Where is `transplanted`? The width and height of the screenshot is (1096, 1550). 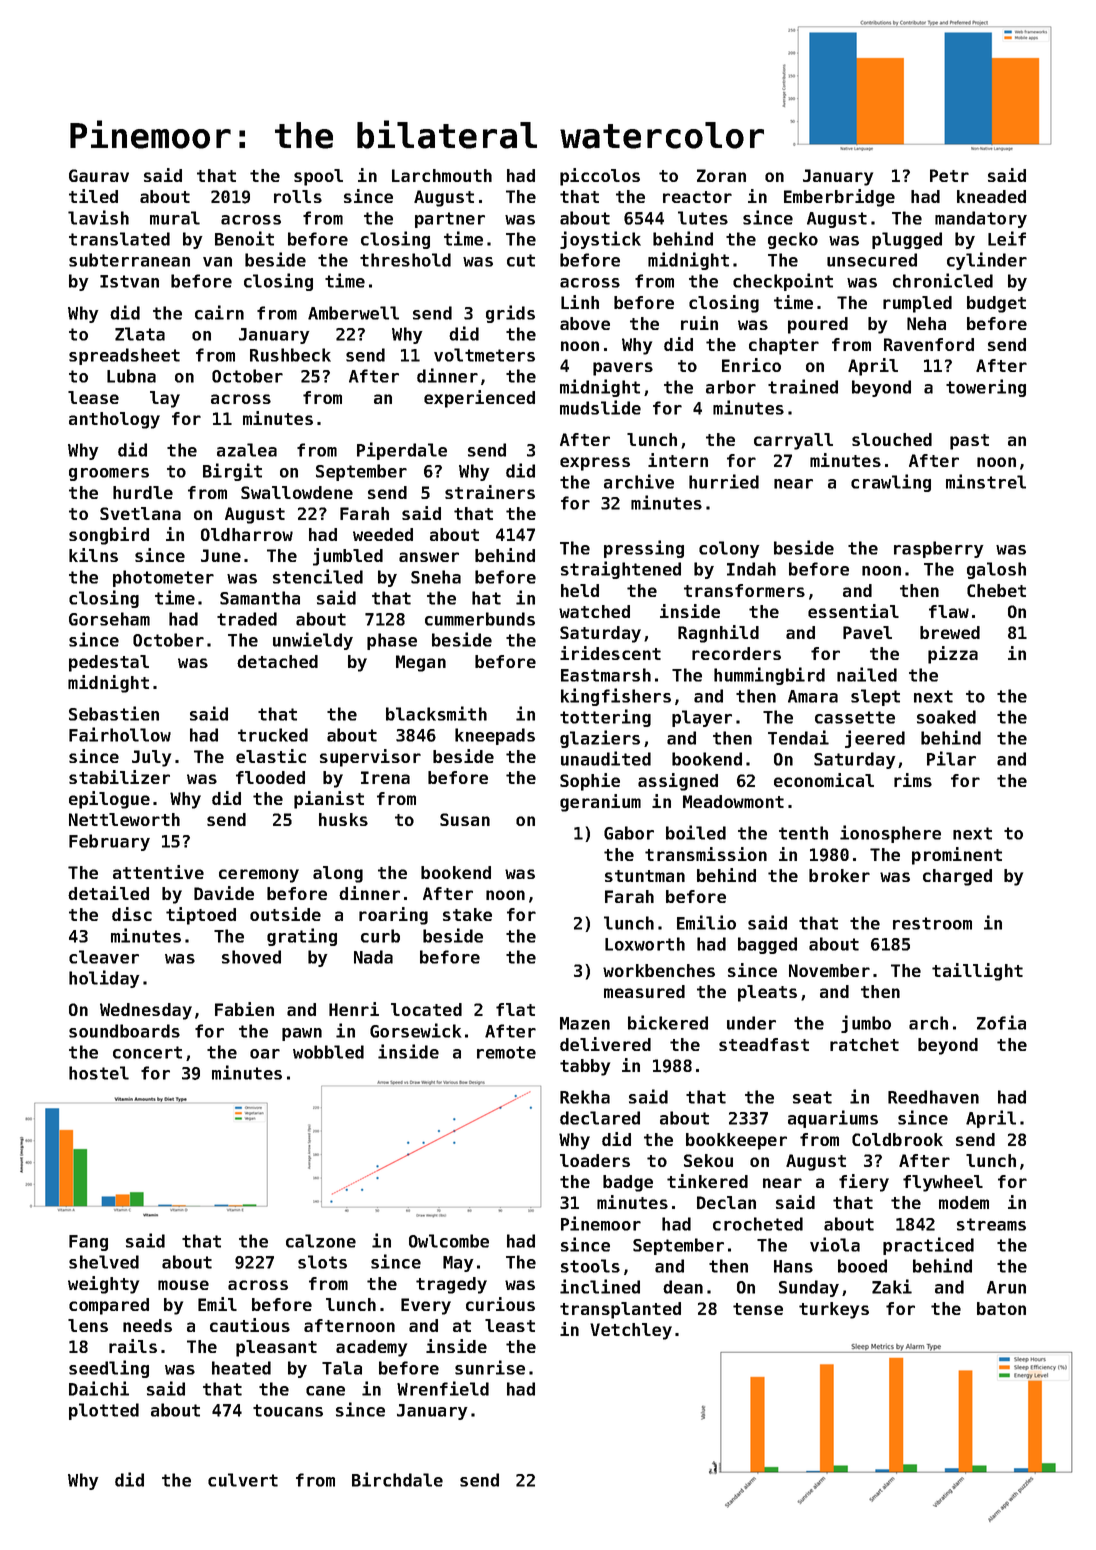
transplanted is located at coordinates (620, 1310).
